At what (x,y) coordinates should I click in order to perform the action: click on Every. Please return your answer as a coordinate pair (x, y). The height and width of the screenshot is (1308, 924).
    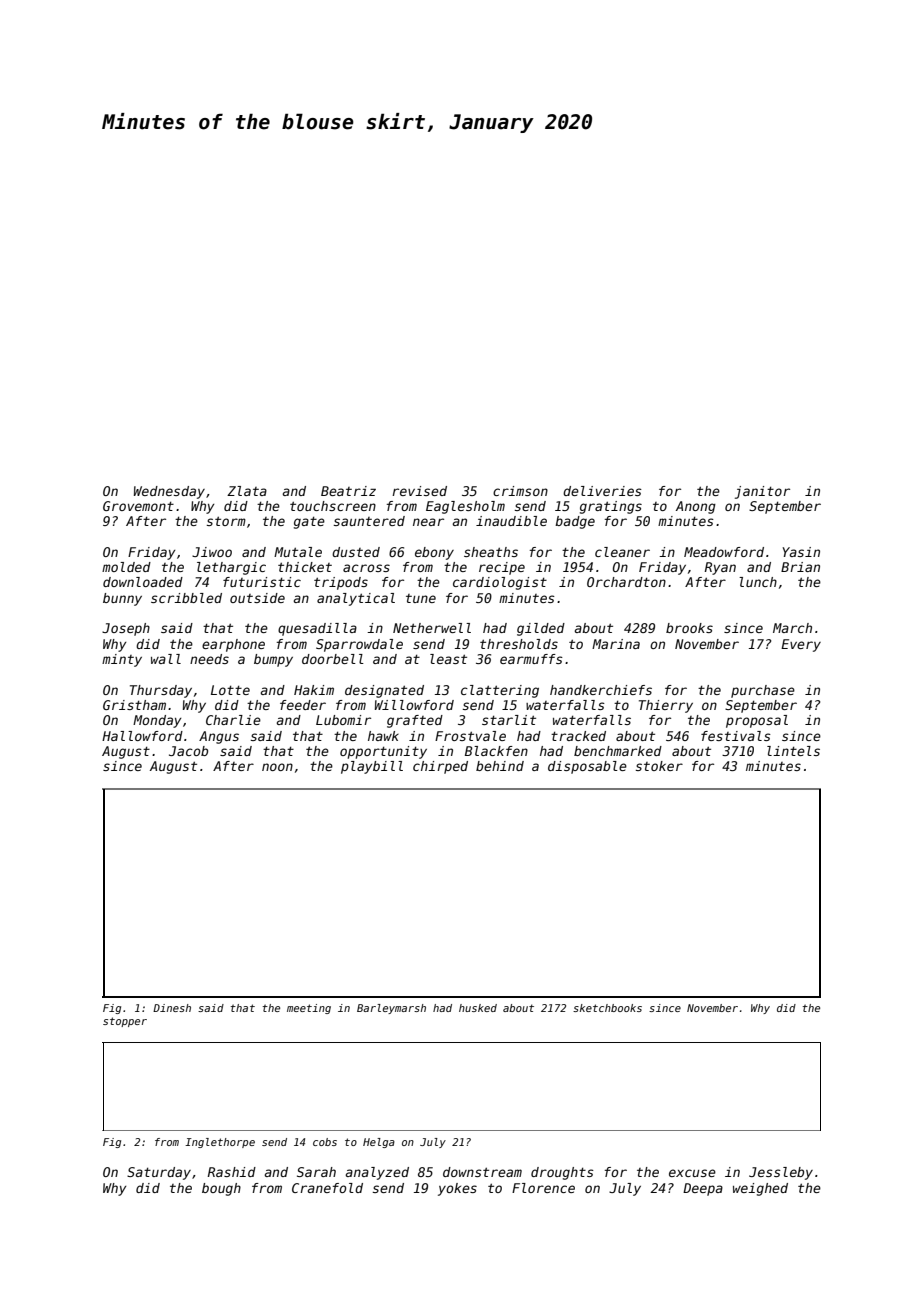
    Looking at the image, I should click on (801, 645).
